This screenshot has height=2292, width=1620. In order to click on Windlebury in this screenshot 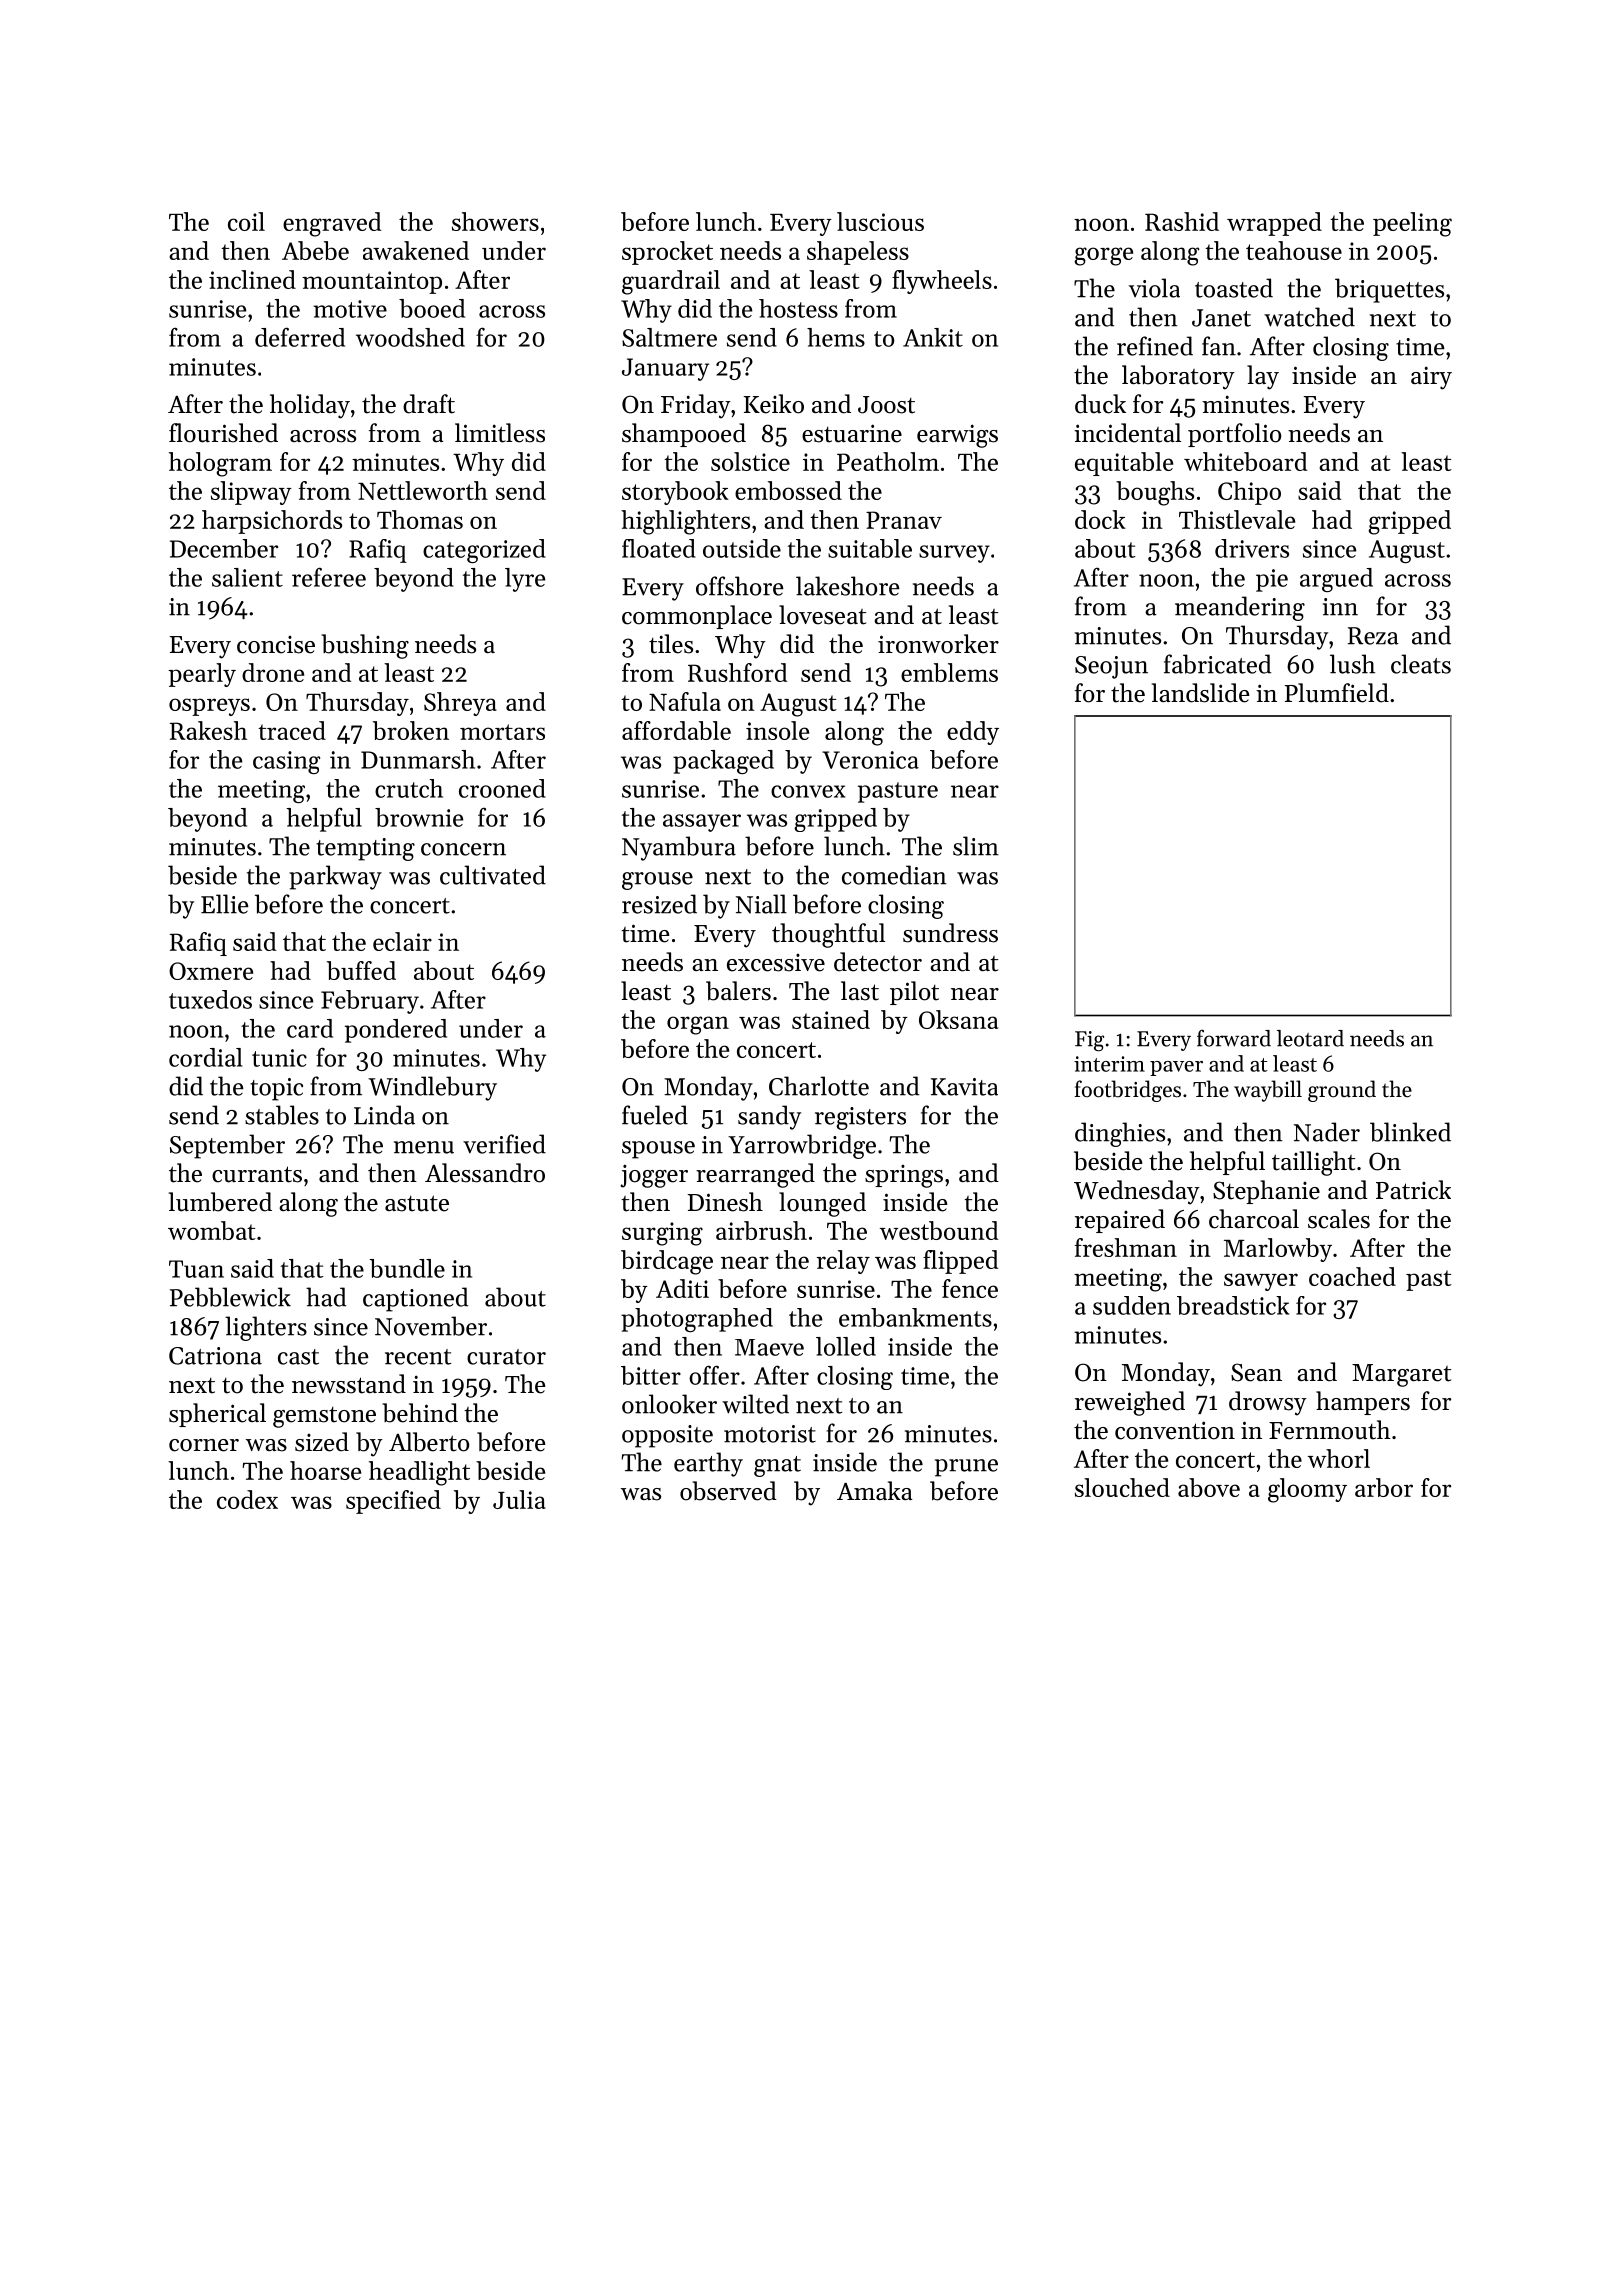, I will do `click(432, 1088)`.
